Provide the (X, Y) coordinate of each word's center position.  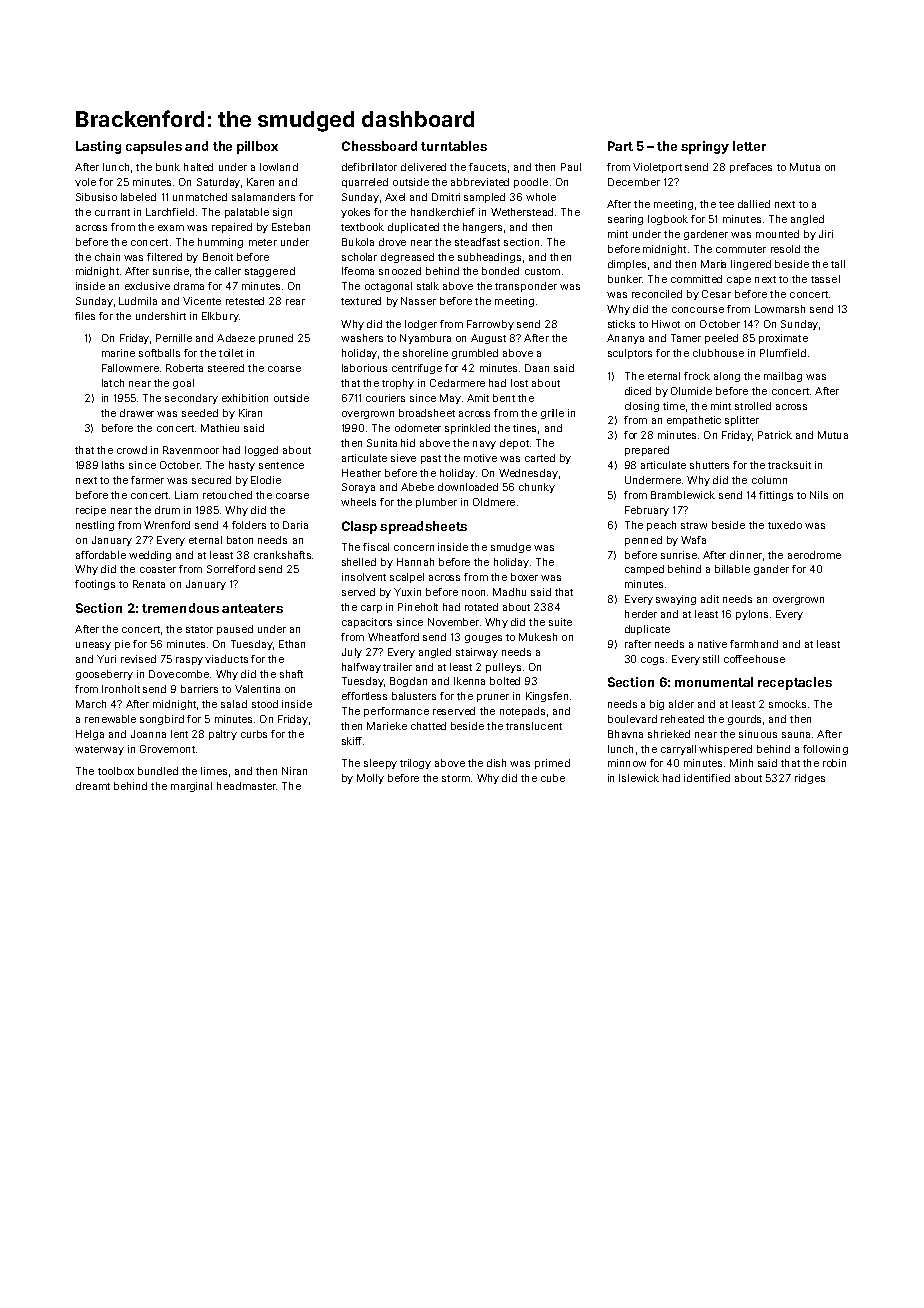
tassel (825, 279)
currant (112, 212)
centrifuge (417, 369)
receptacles (795, 683)
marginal (191, 787)
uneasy (93, 646)
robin (834, 763)
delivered (423, 167)
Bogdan (408, 682)
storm (456, 778)
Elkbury (220, 317)
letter (749, 146)
